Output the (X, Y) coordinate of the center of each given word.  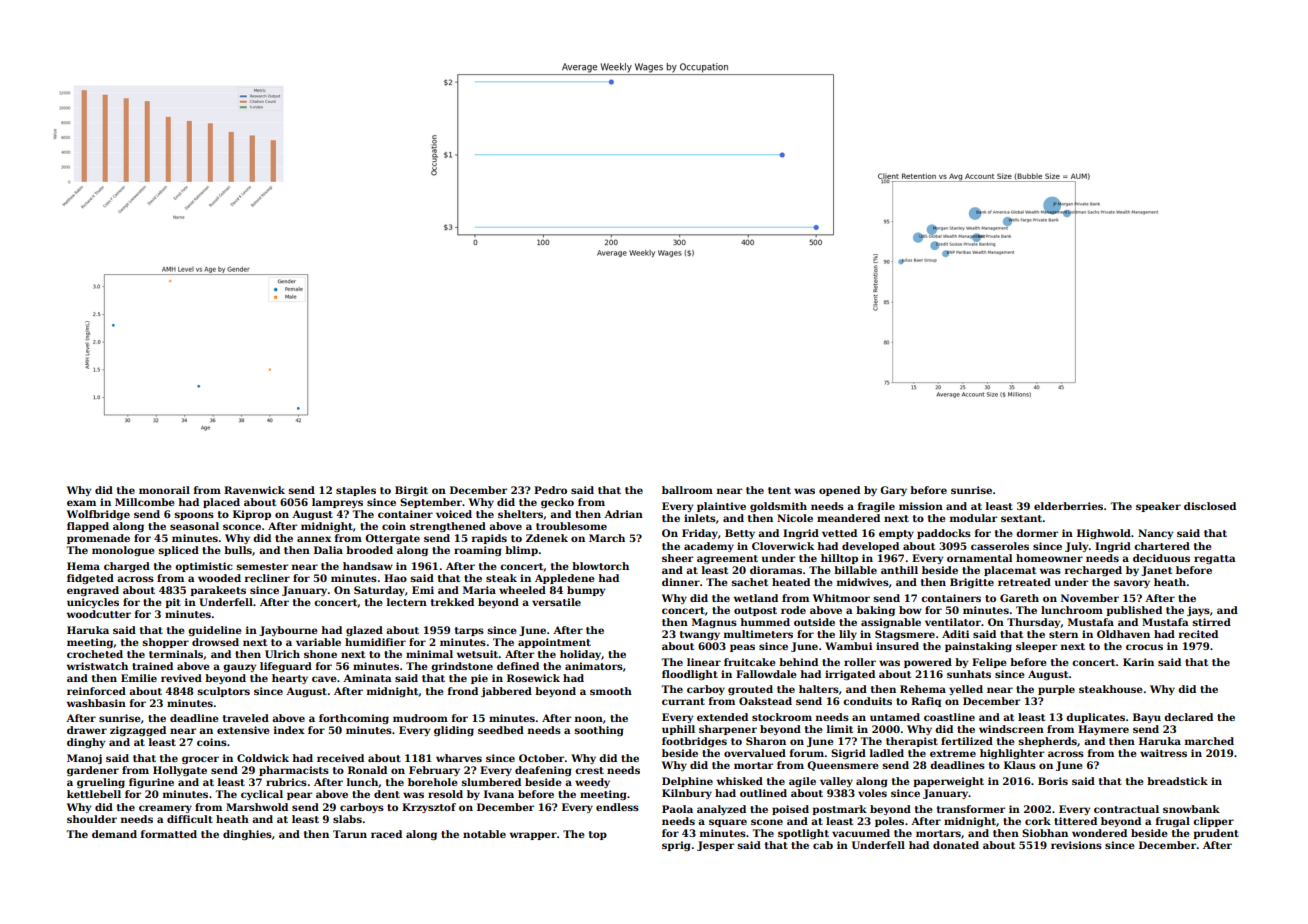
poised (790, 810)
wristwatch (97, 666)
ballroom (687, 490)
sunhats (969, 674)
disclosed (1210, 506)
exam (81, 503)
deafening (543, 771)
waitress (1163, 753)
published (1134, 611)
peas (742, 648)
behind (798, 662)
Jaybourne (288, 631)
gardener (93, 771)
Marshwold (257, 807)
